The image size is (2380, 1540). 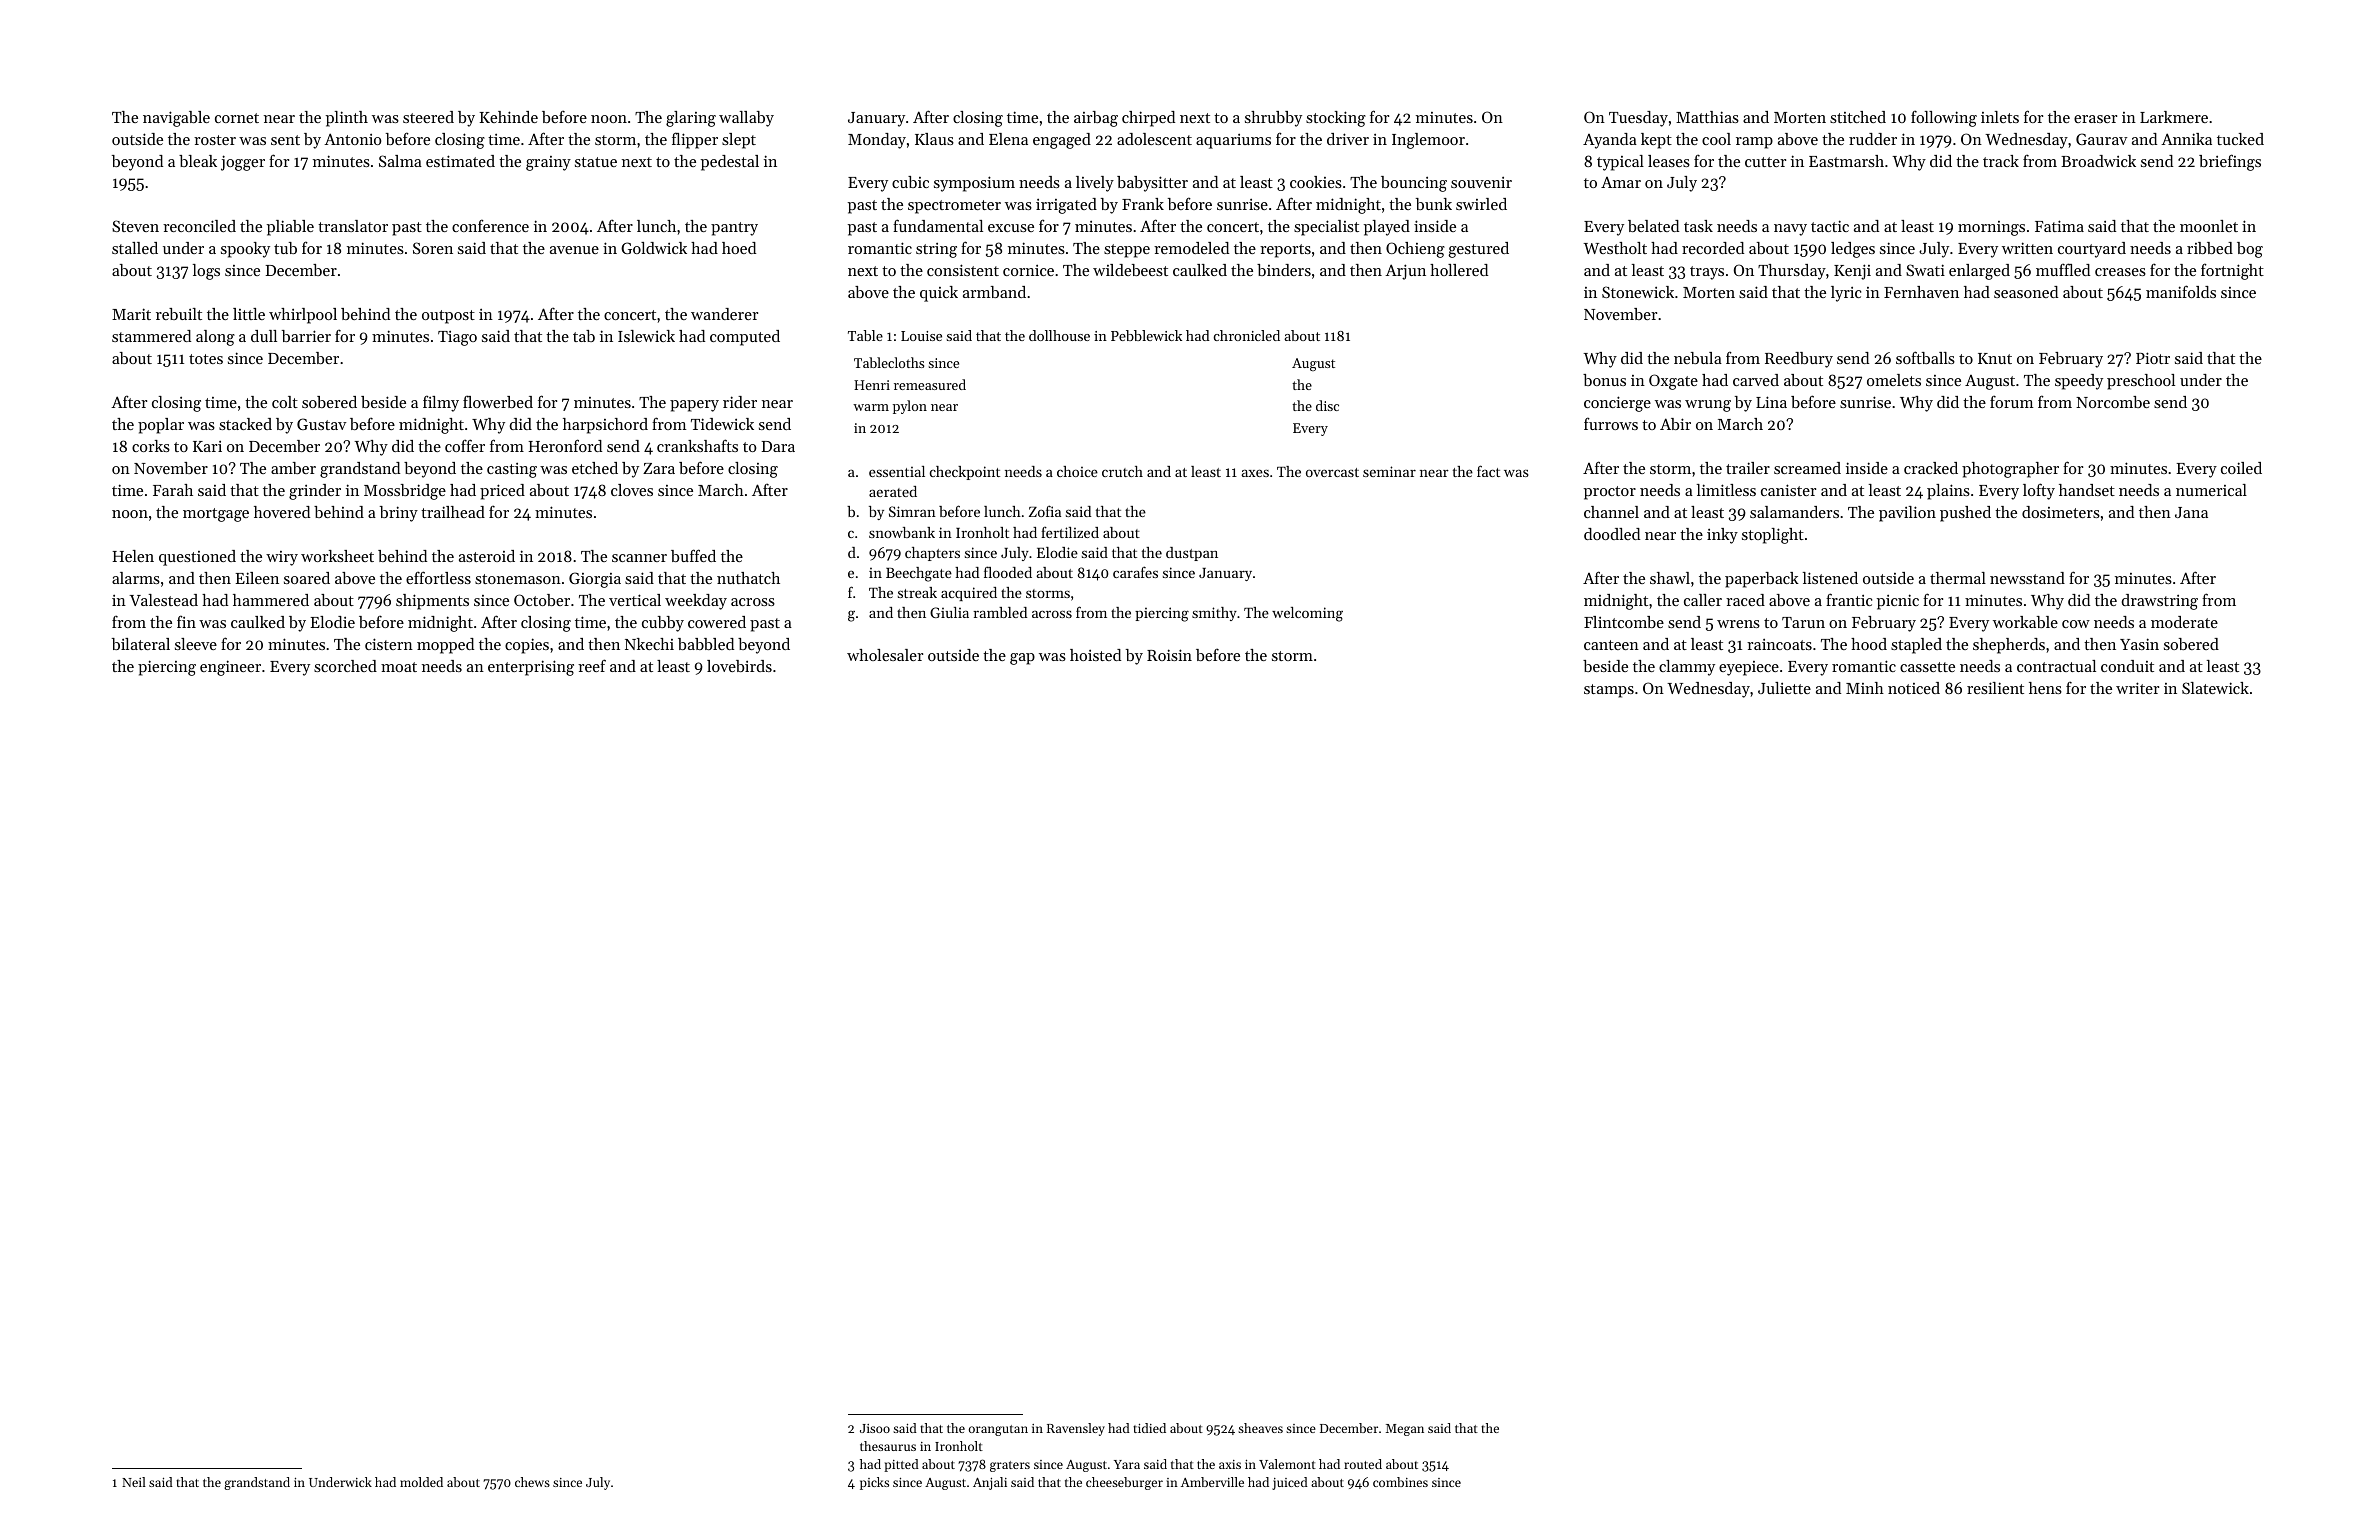 What do you see at coordinates (1327, 405) in the page?
I see `disc` at bounding box center [1327, 405].
